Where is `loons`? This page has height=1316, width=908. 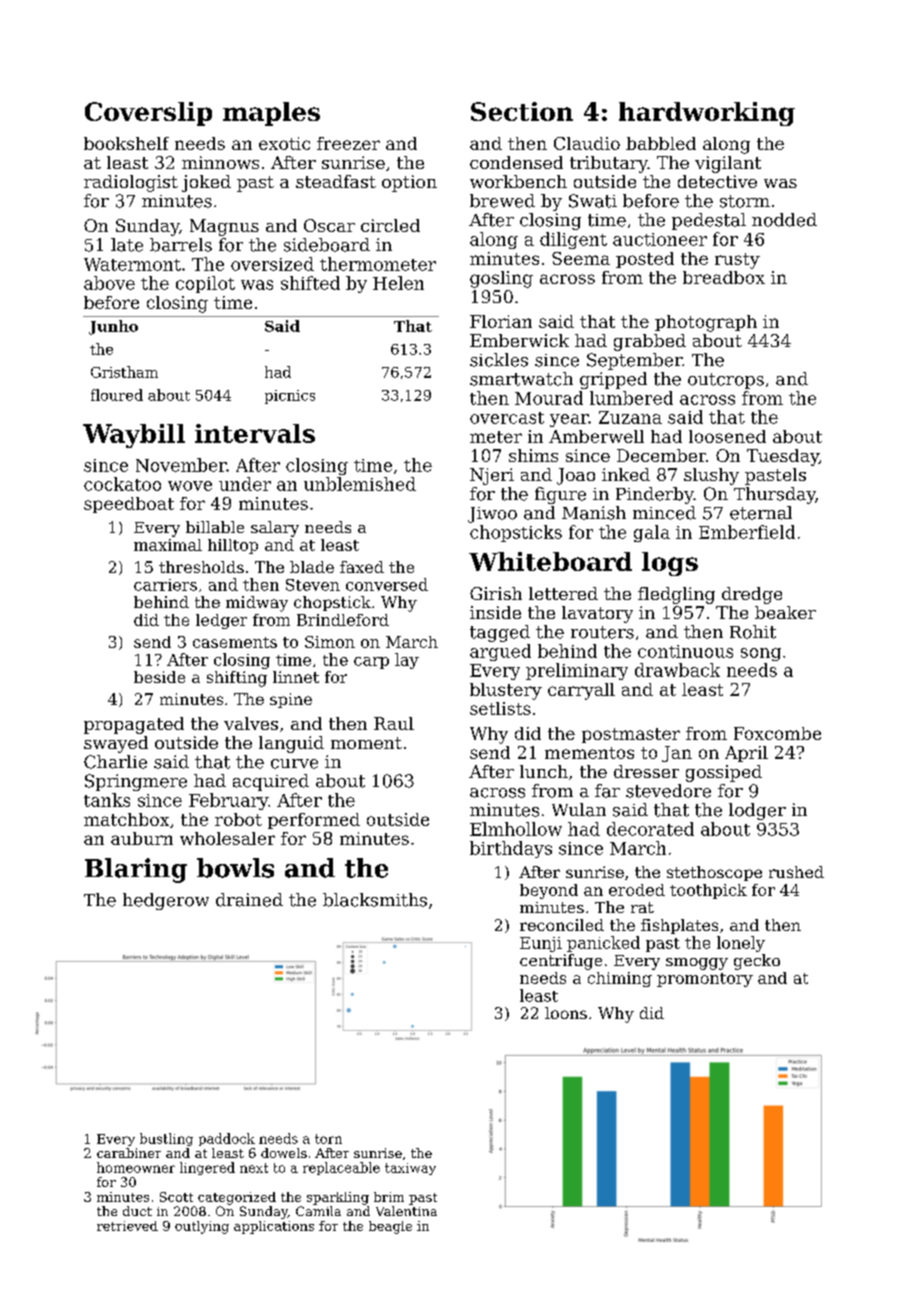
loons is located at coordinates (566, 1013).
